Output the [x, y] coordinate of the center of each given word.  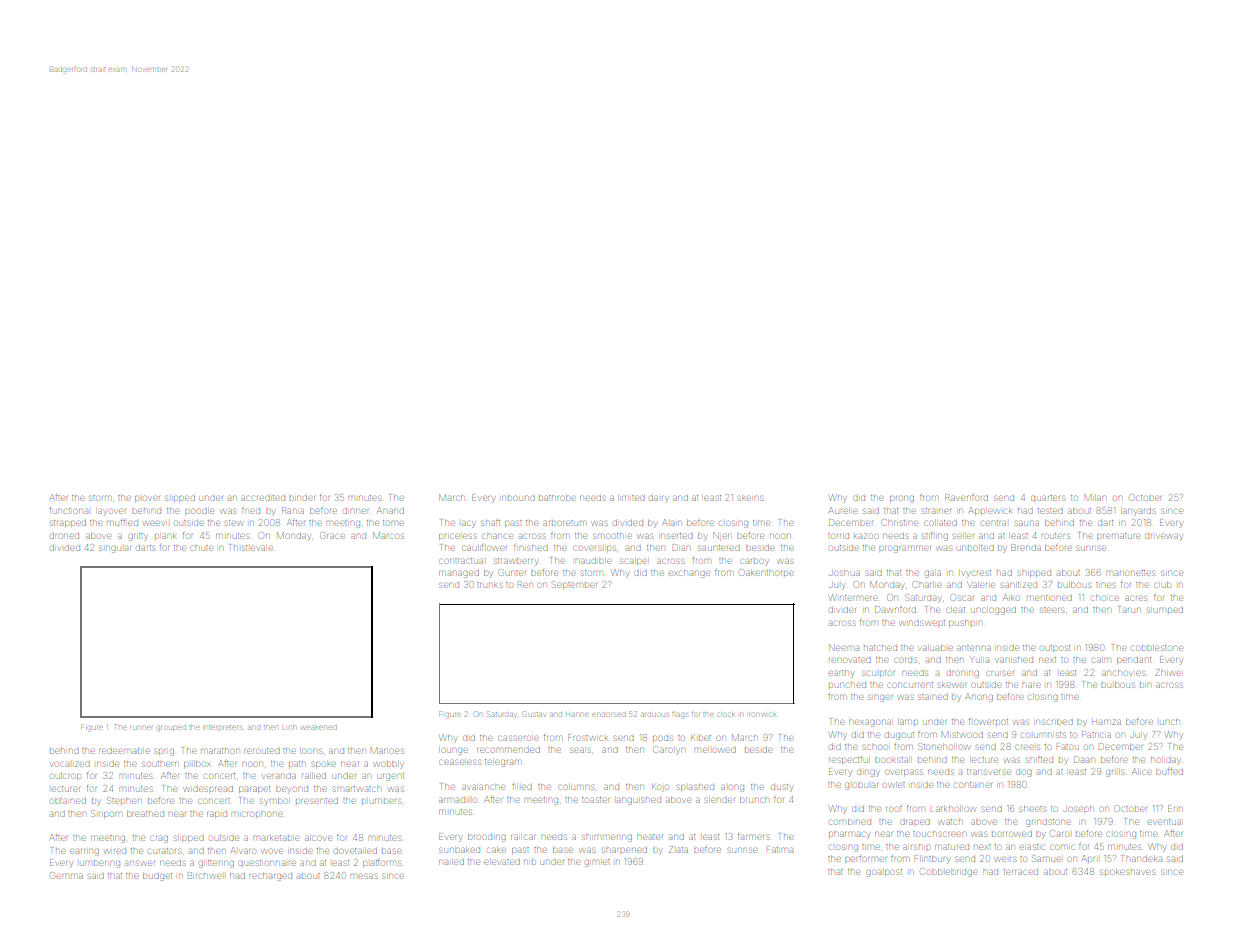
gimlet [597, 863]
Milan [1095, 497]
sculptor [878, 673]
